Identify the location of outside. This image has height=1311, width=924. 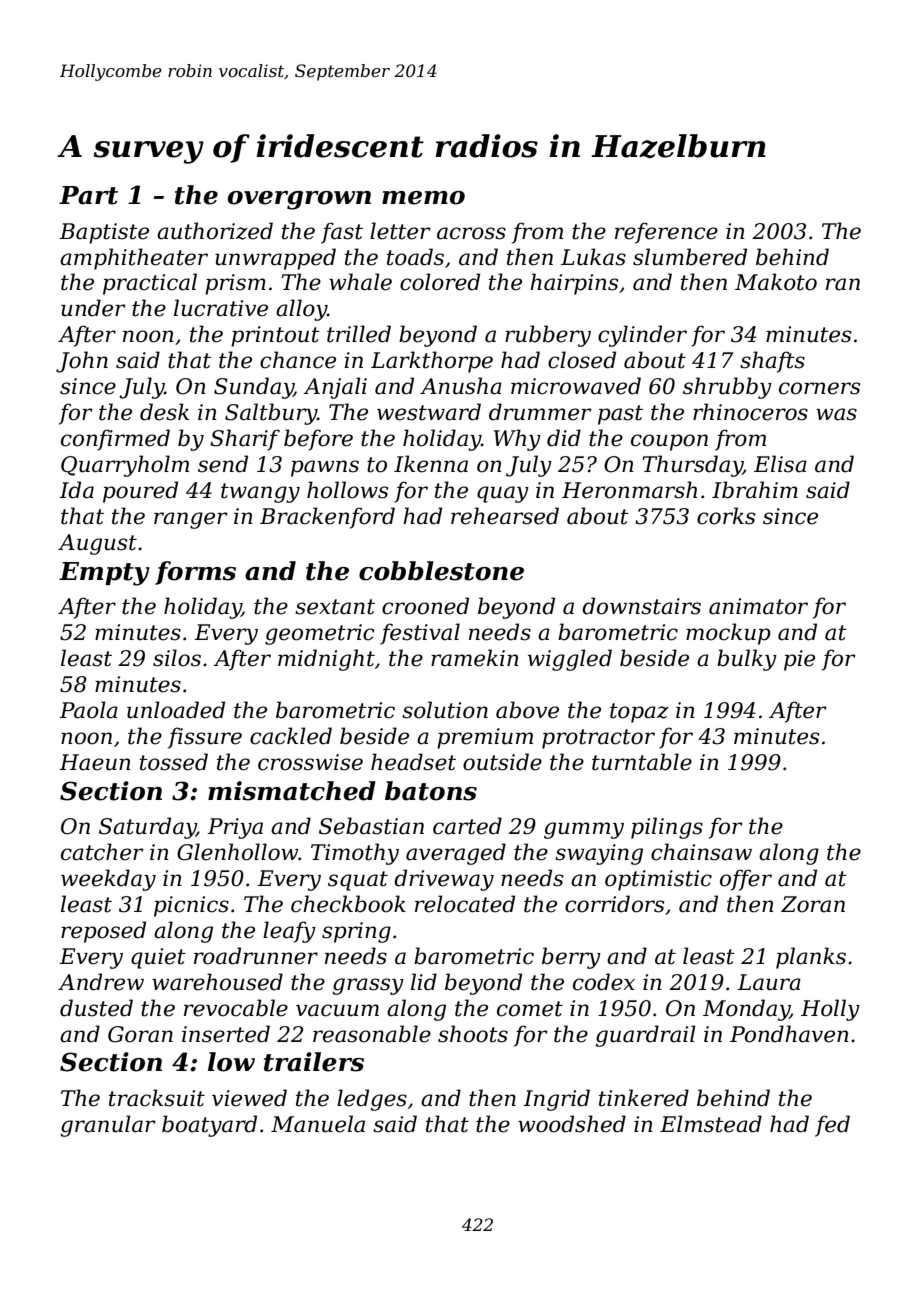
(502, 762).
